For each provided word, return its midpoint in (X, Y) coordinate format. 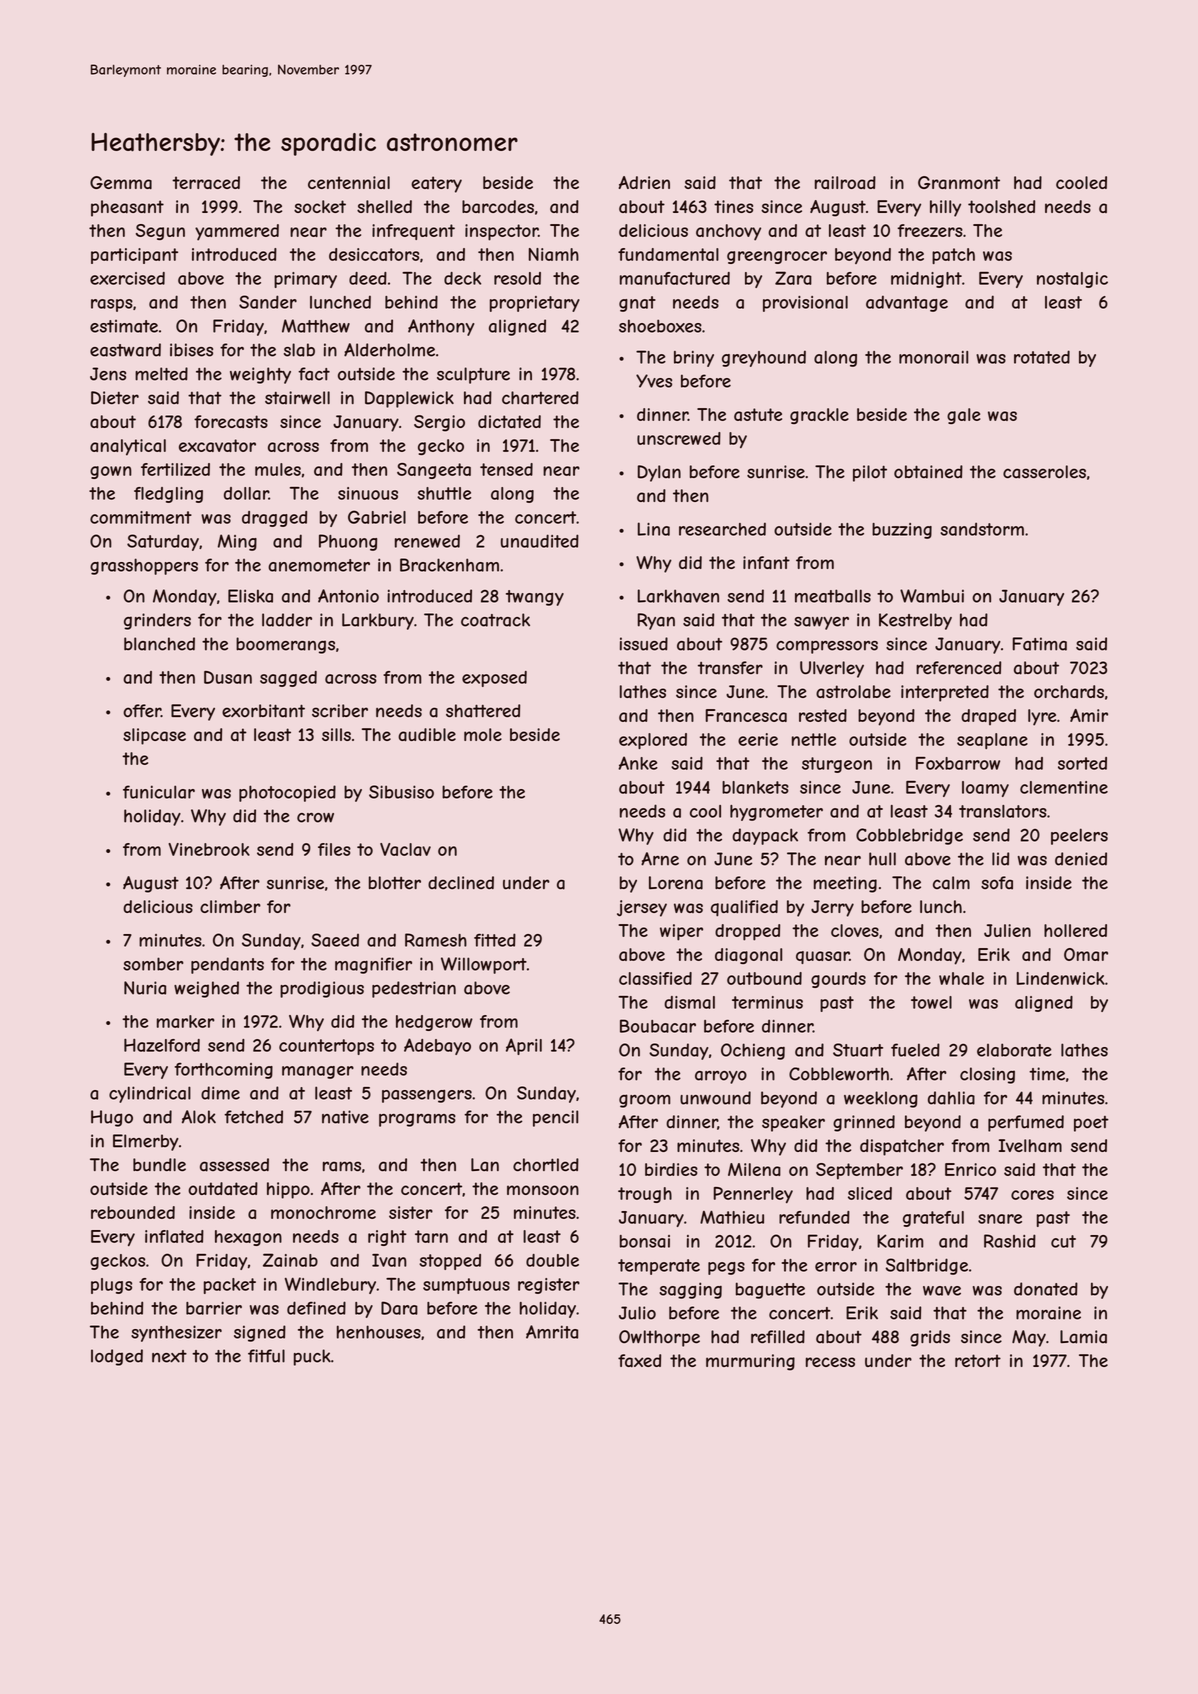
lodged (117, 1357)
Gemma (121, 183)
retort (978, 1360)
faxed (639, 1360)
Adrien (644, 182)
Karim (900, 1241)
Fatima (1040, 644)
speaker (793, 1123)
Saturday (163, 542)
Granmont (959, 183)
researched (722, 529)
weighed (206, 989)
